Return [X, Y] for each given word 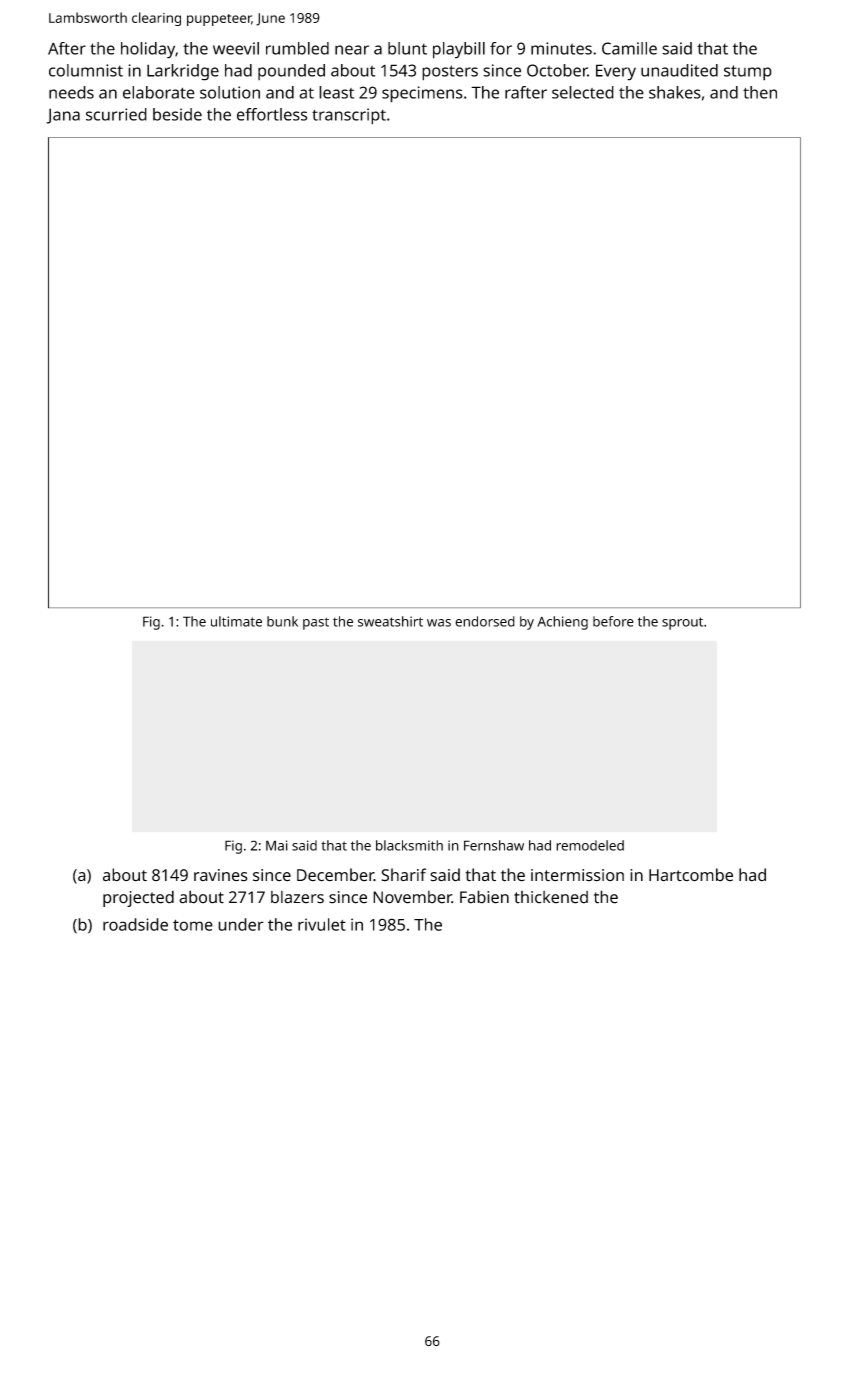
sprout [682, 623]
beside [177, 114]
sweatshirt [390, 621]
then [760, 92]
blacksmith [409, 845]
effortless [272, 114]
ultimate [236, 621]
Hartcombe [691, 875]
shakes [675, 92]
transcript [349, 116]
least [336, 92]
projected [138, 898]
